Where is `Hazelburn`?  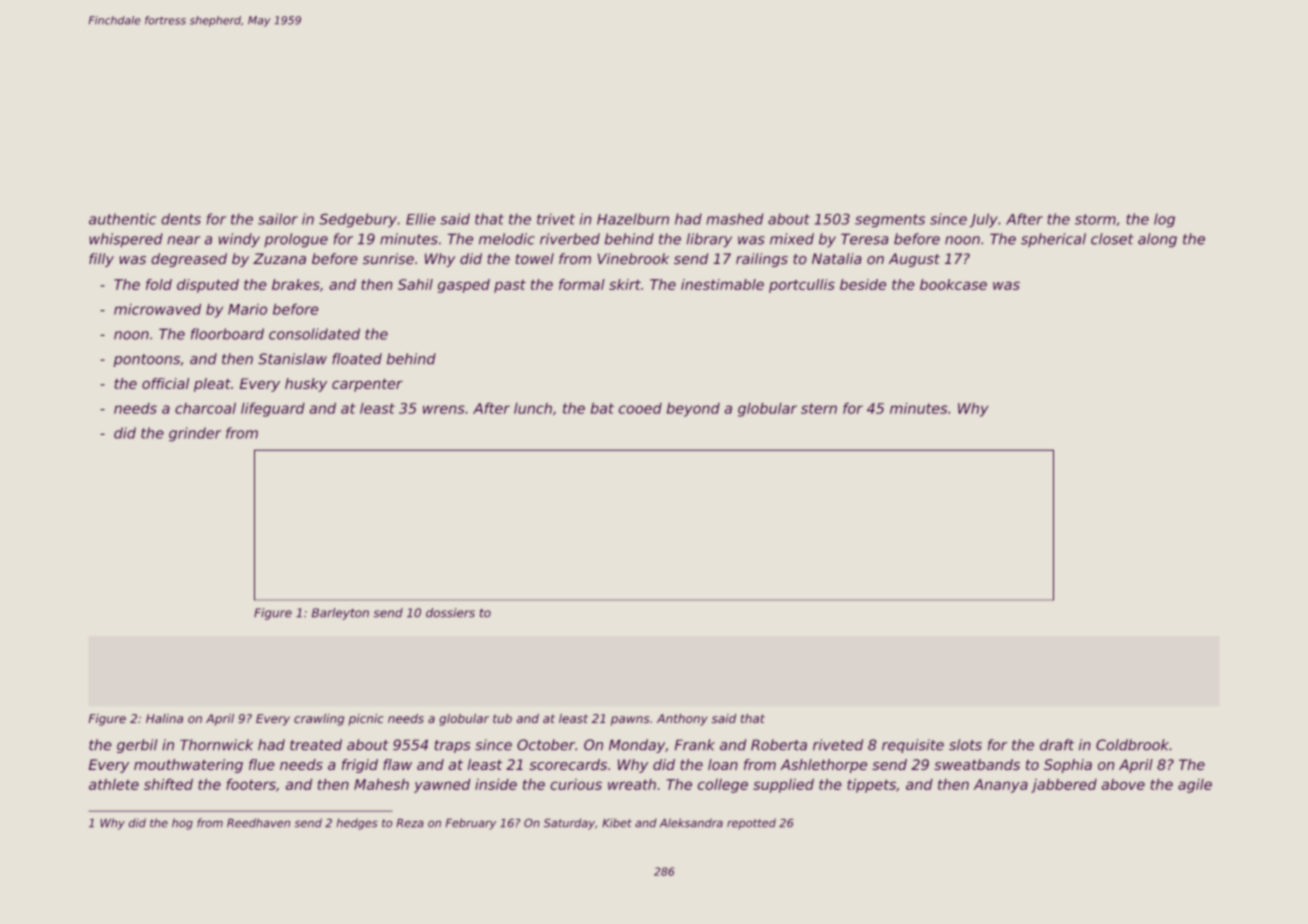 Hazelburn is located at coordinates (633, 219).
